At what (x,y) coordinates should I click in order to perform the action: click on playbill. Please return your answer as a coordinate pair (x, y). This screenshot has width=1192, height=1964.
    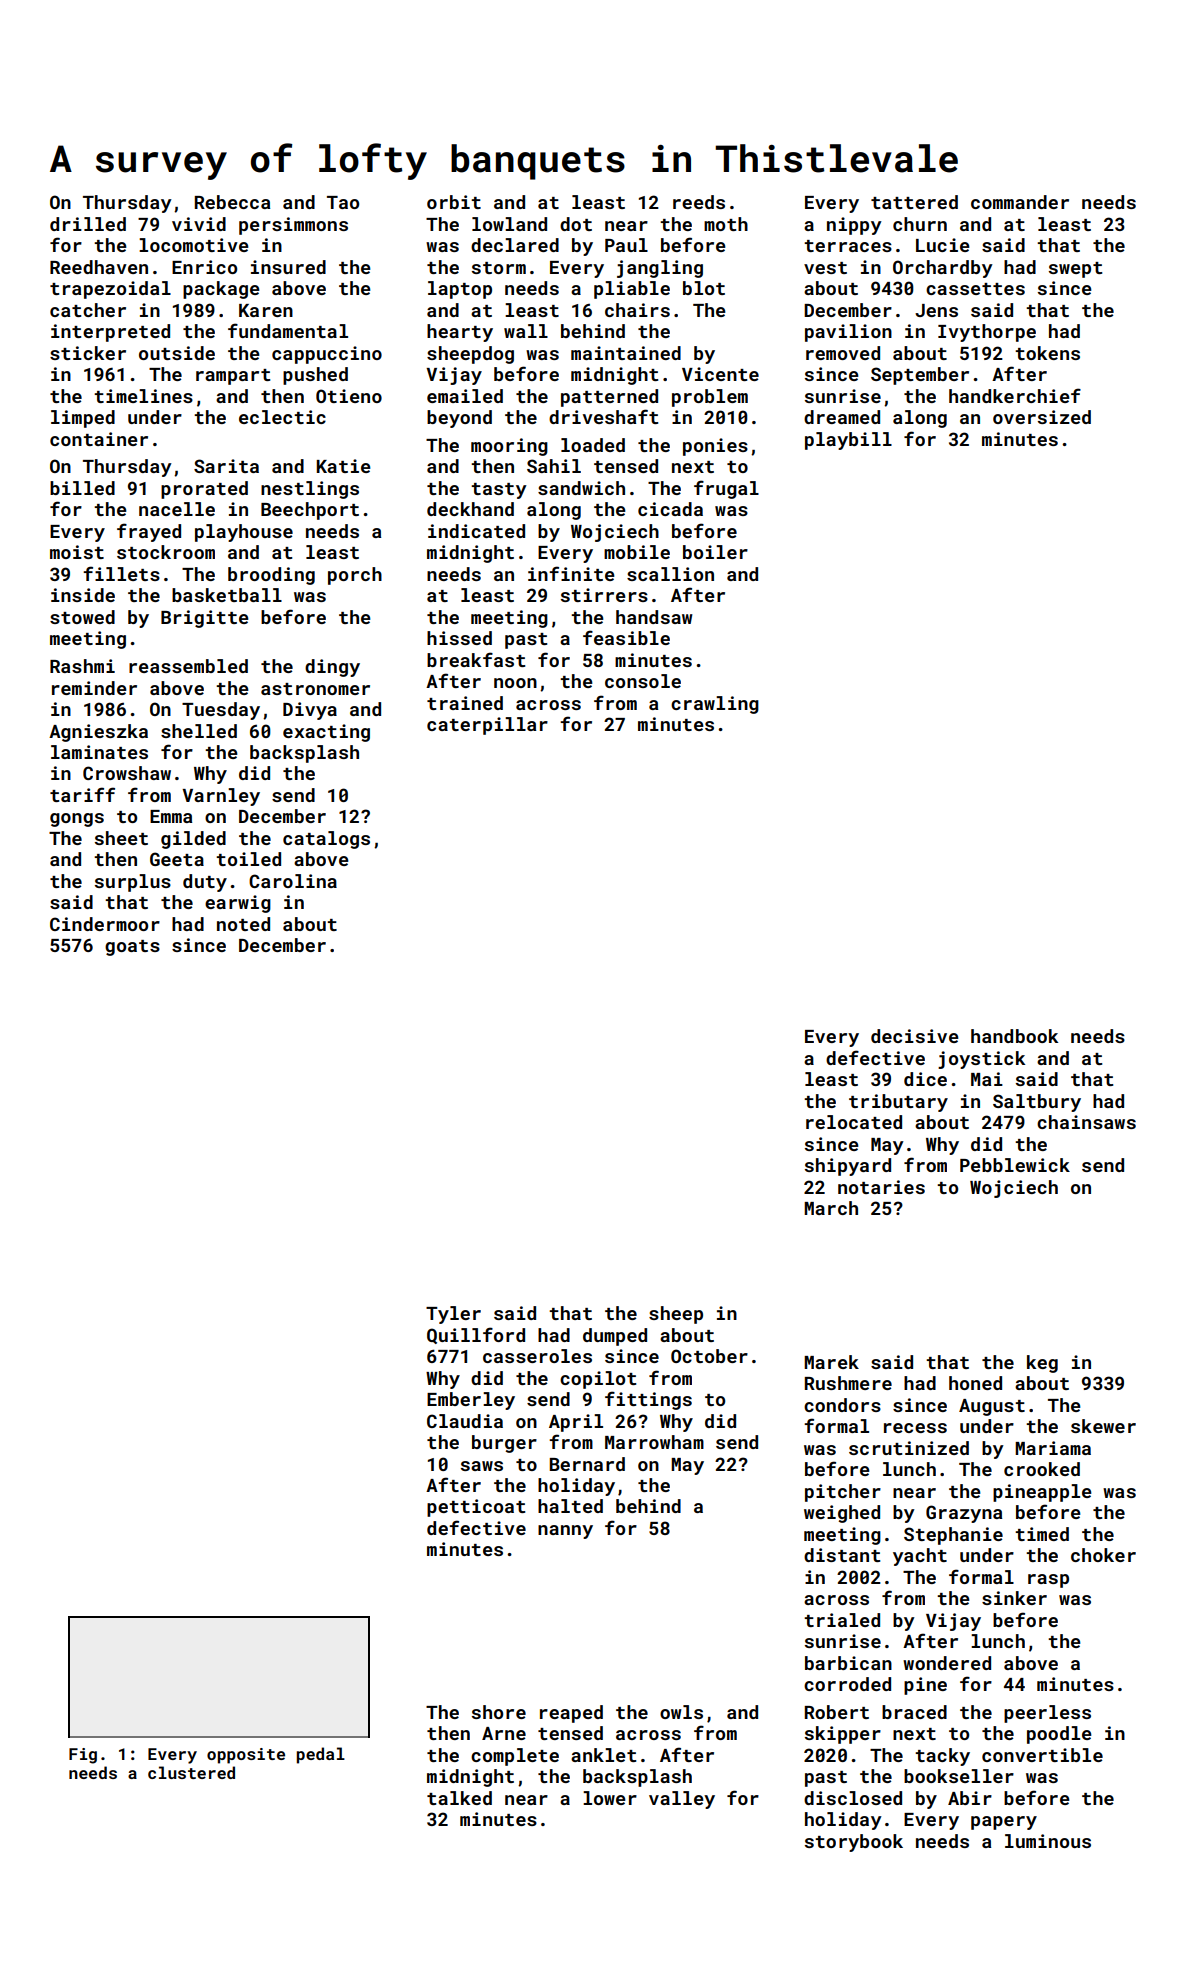
    Looking at the image, I should click on (848, 441).
